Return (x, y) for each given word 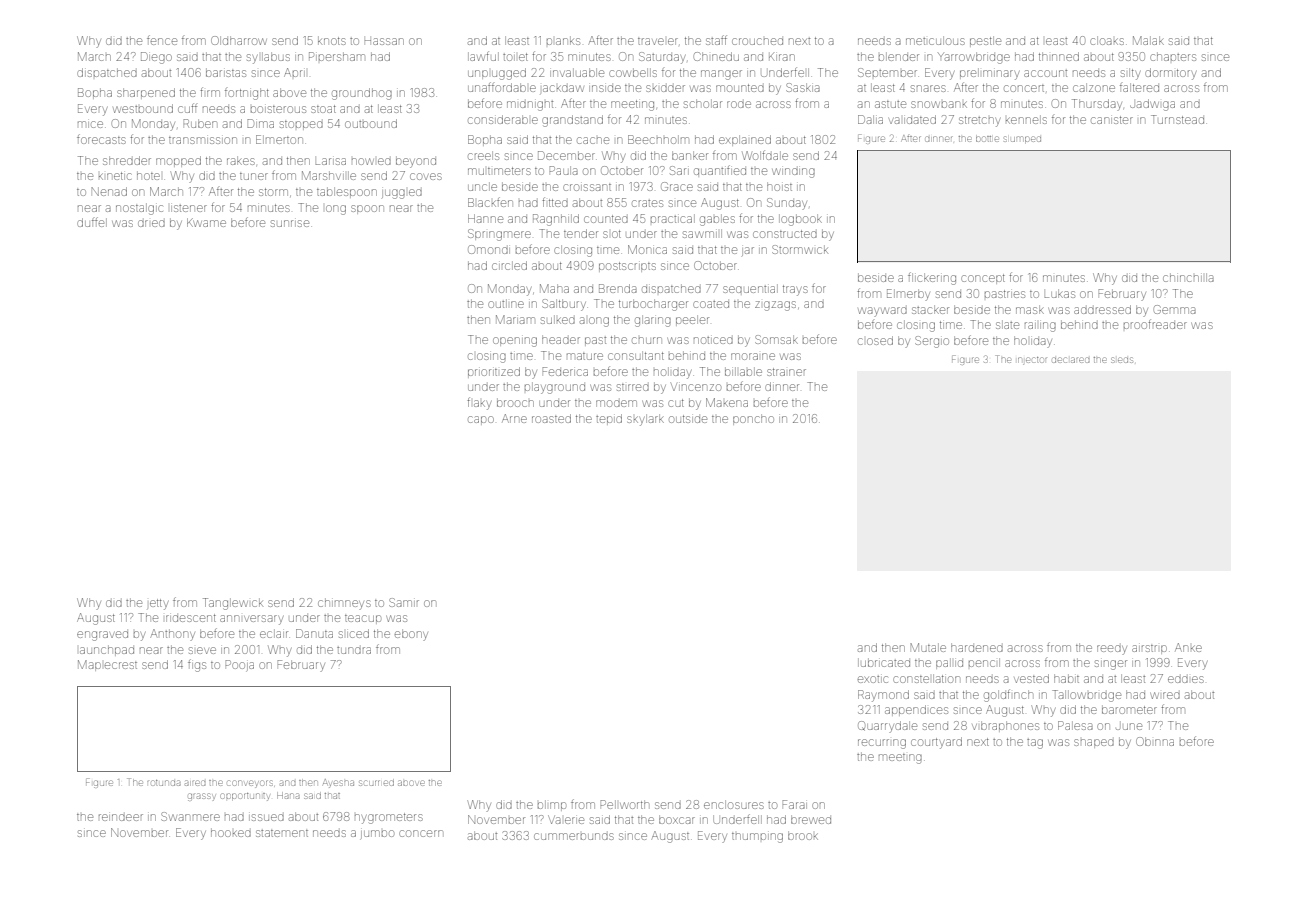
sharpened (146, 93)
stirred (633, 387)
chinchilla (1188, 277)
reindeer (121, 817)
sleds (1122, 360)
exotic (873, 679)
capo (481, 420)
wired (1165, 695)
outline (506, 303)
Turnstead (1177, 119)
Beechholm (658, 139)
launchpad (107, 650)
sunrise (290, 223)
